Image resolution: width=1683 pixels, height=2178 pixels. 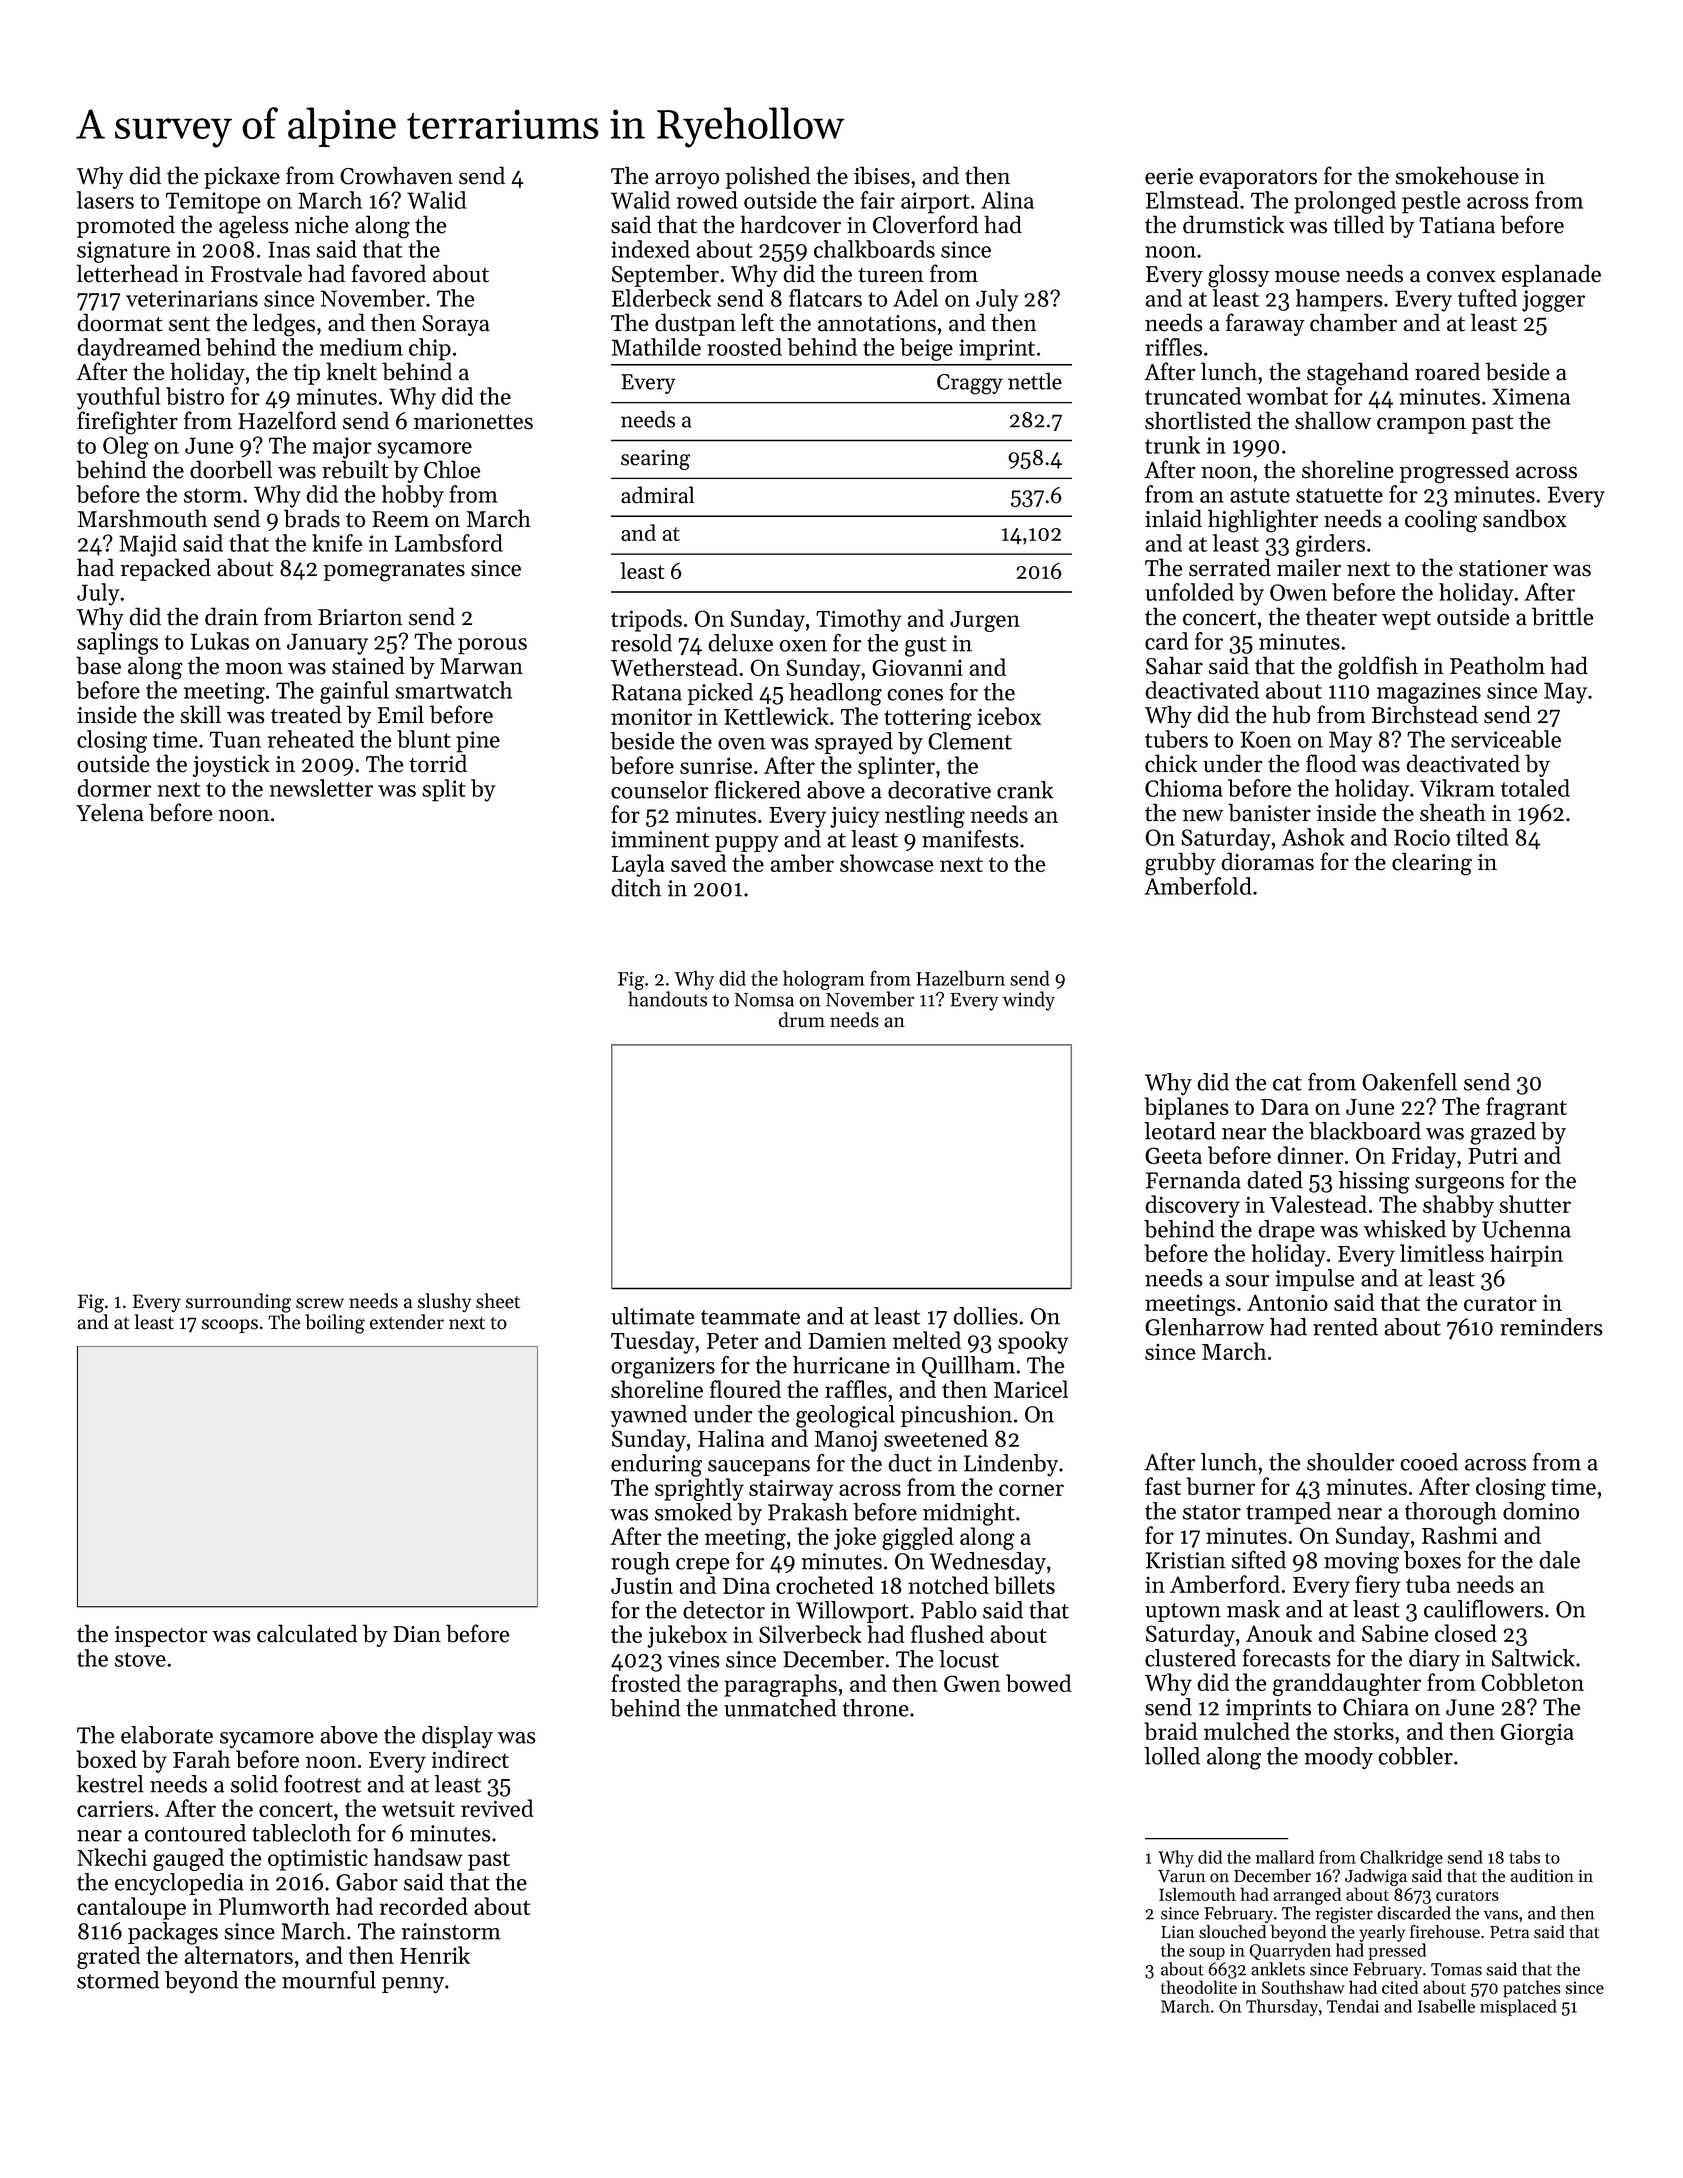 What do you see at coordinates (413, 1985) in the screenshot?
I see `penny` at bounding box center [413, 1985].
